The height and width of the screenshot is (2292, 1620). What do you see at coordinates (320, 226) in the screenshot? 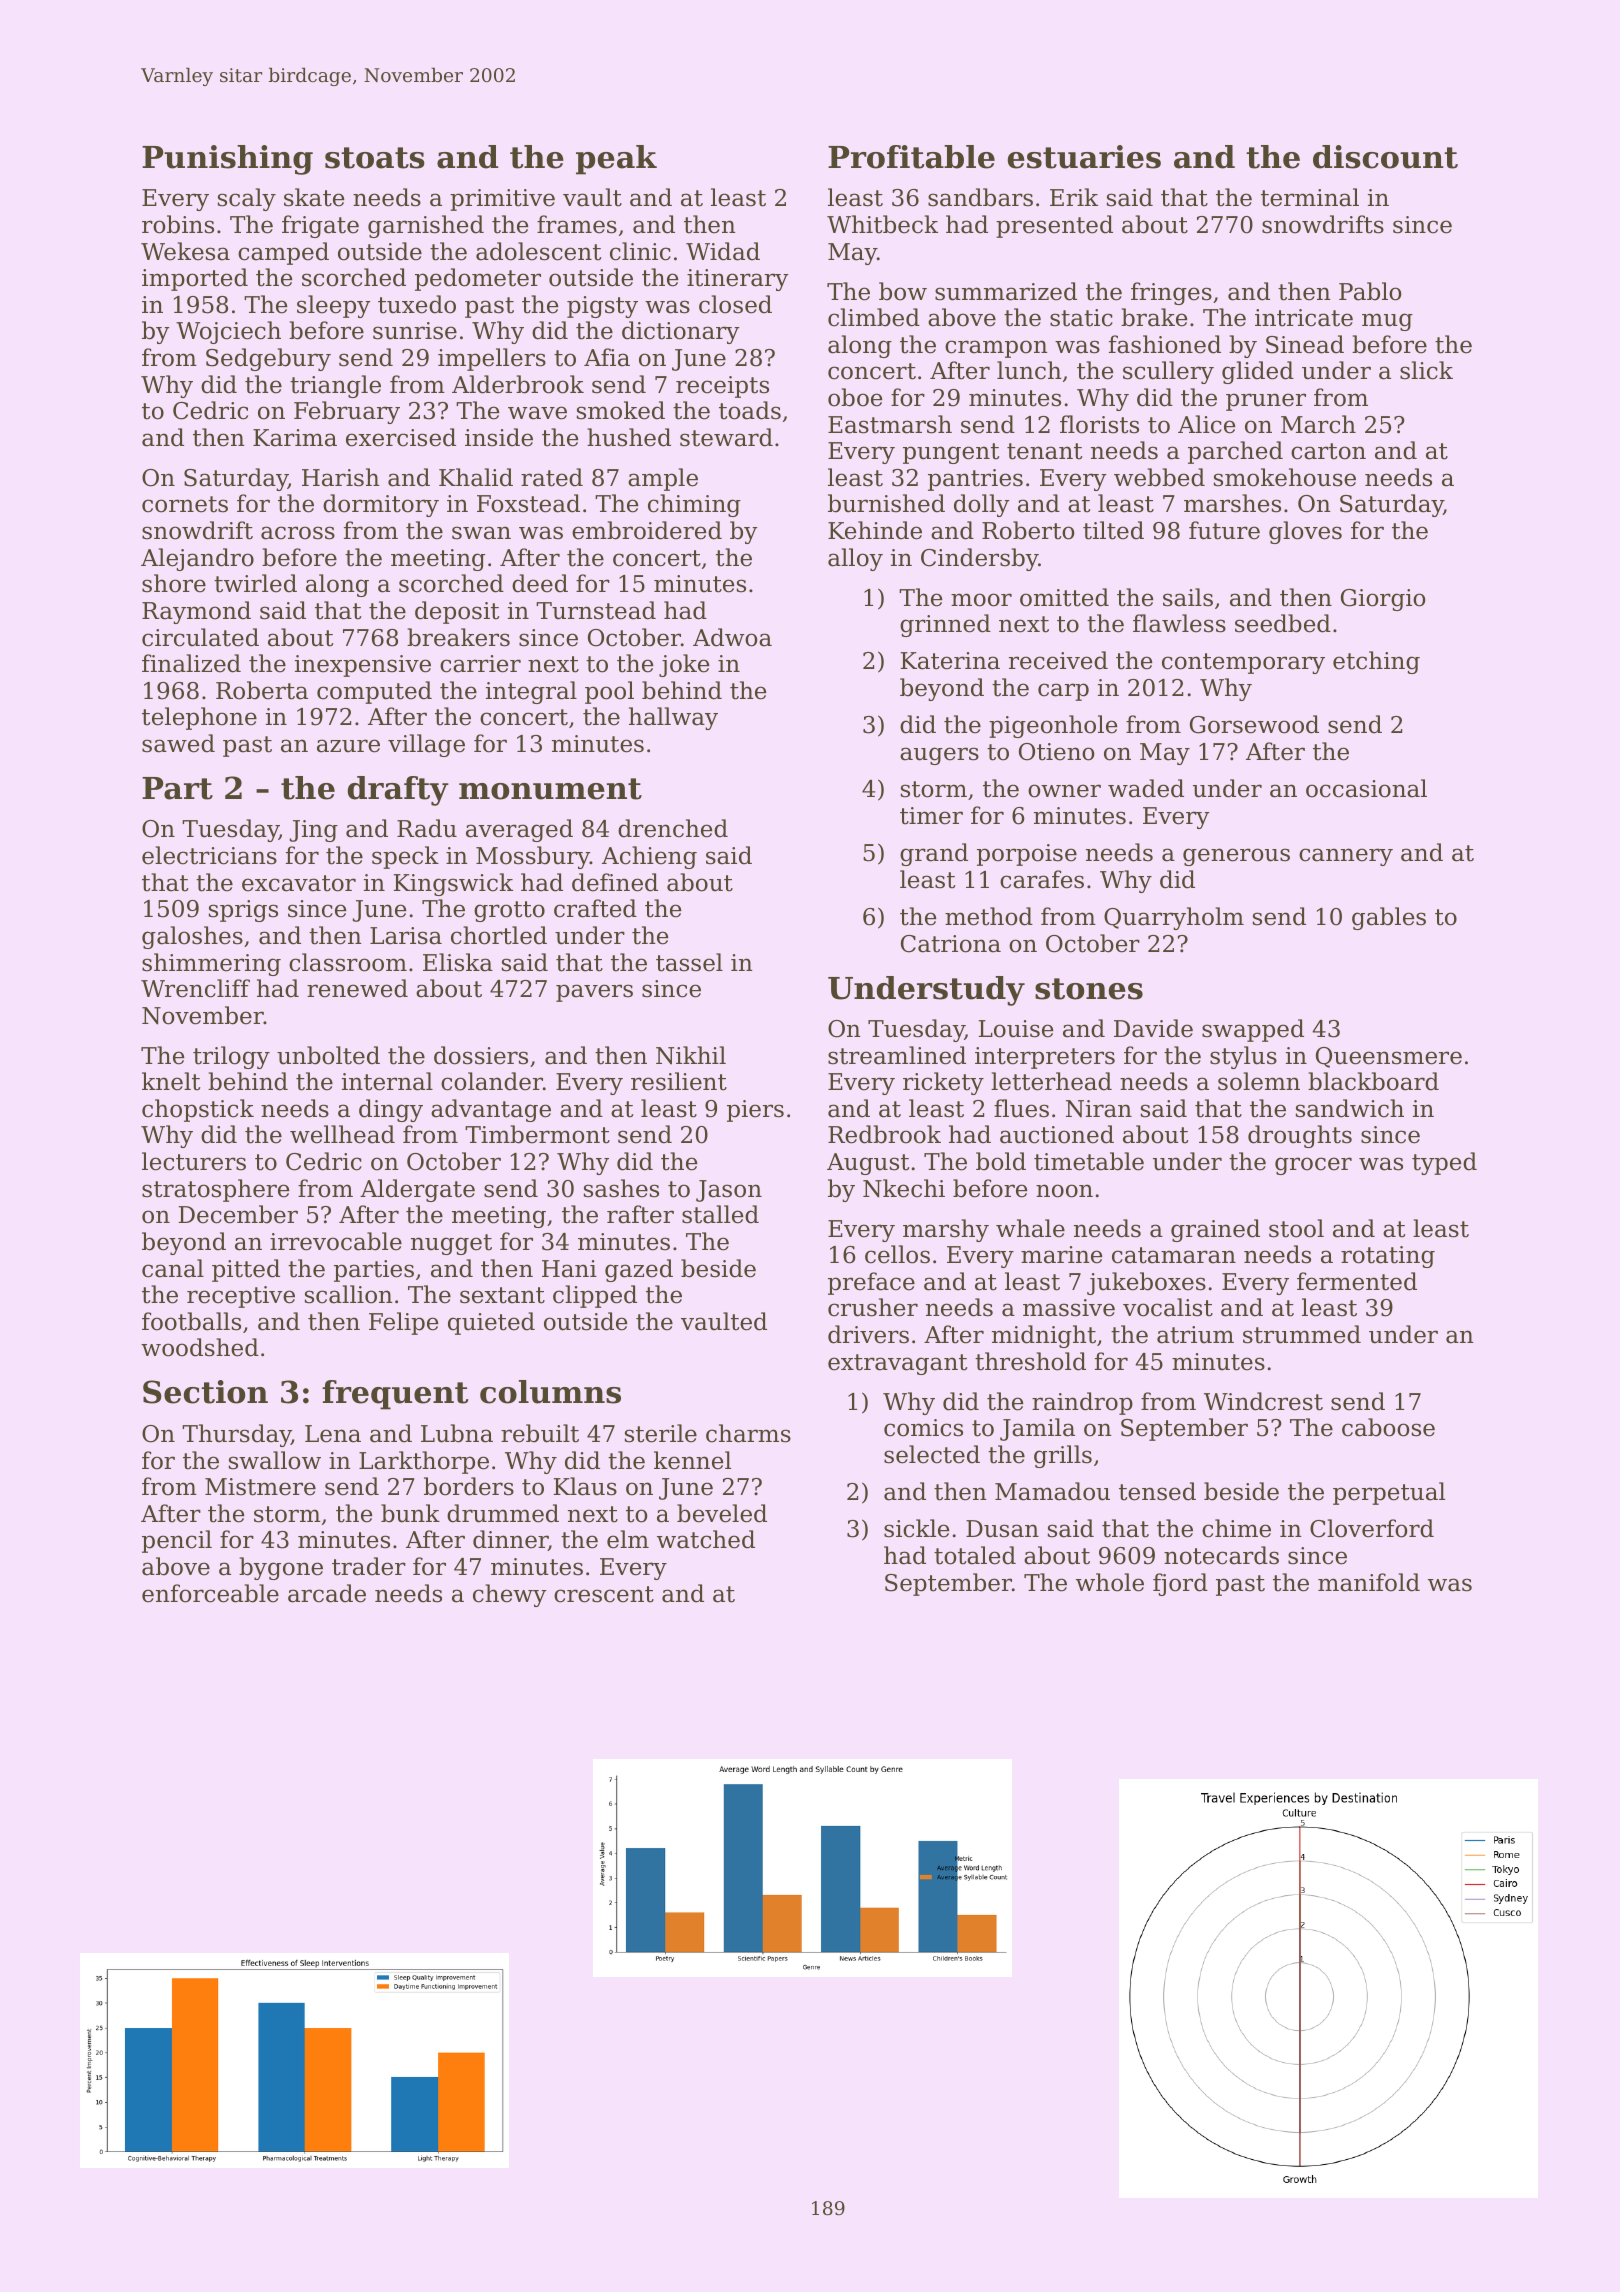
I see `frigate` at bounding box center [320, 226].
